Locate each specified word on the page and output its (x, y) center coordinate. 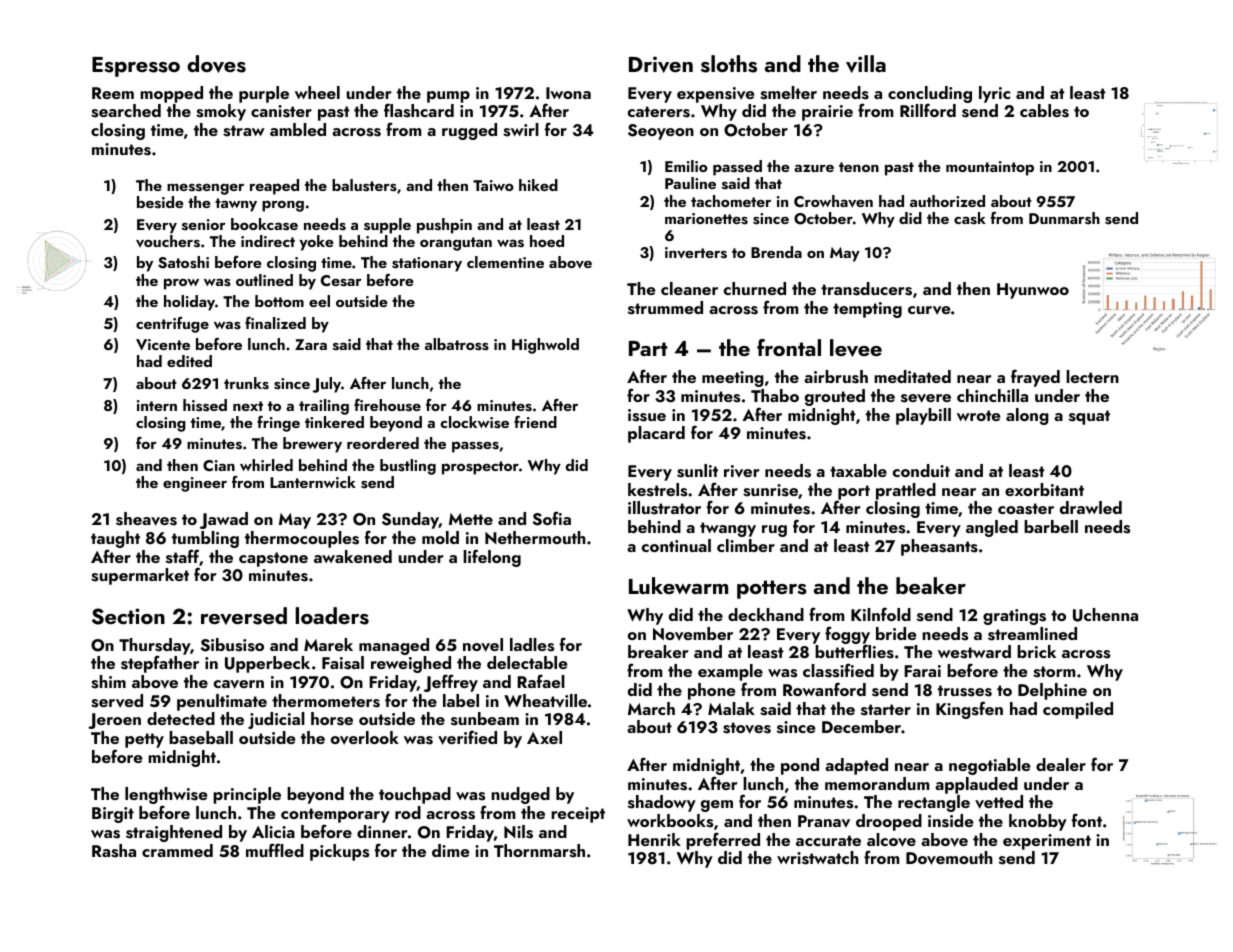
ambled (298, 129)
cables (1044, 111)
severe (926, 398)
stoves (747, 728)
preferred (723, 841)
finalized (275, 323)
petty (144, 740)
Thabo (775, 395)
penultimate (222, 702)
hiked (538, 185)
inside (950, 821)
